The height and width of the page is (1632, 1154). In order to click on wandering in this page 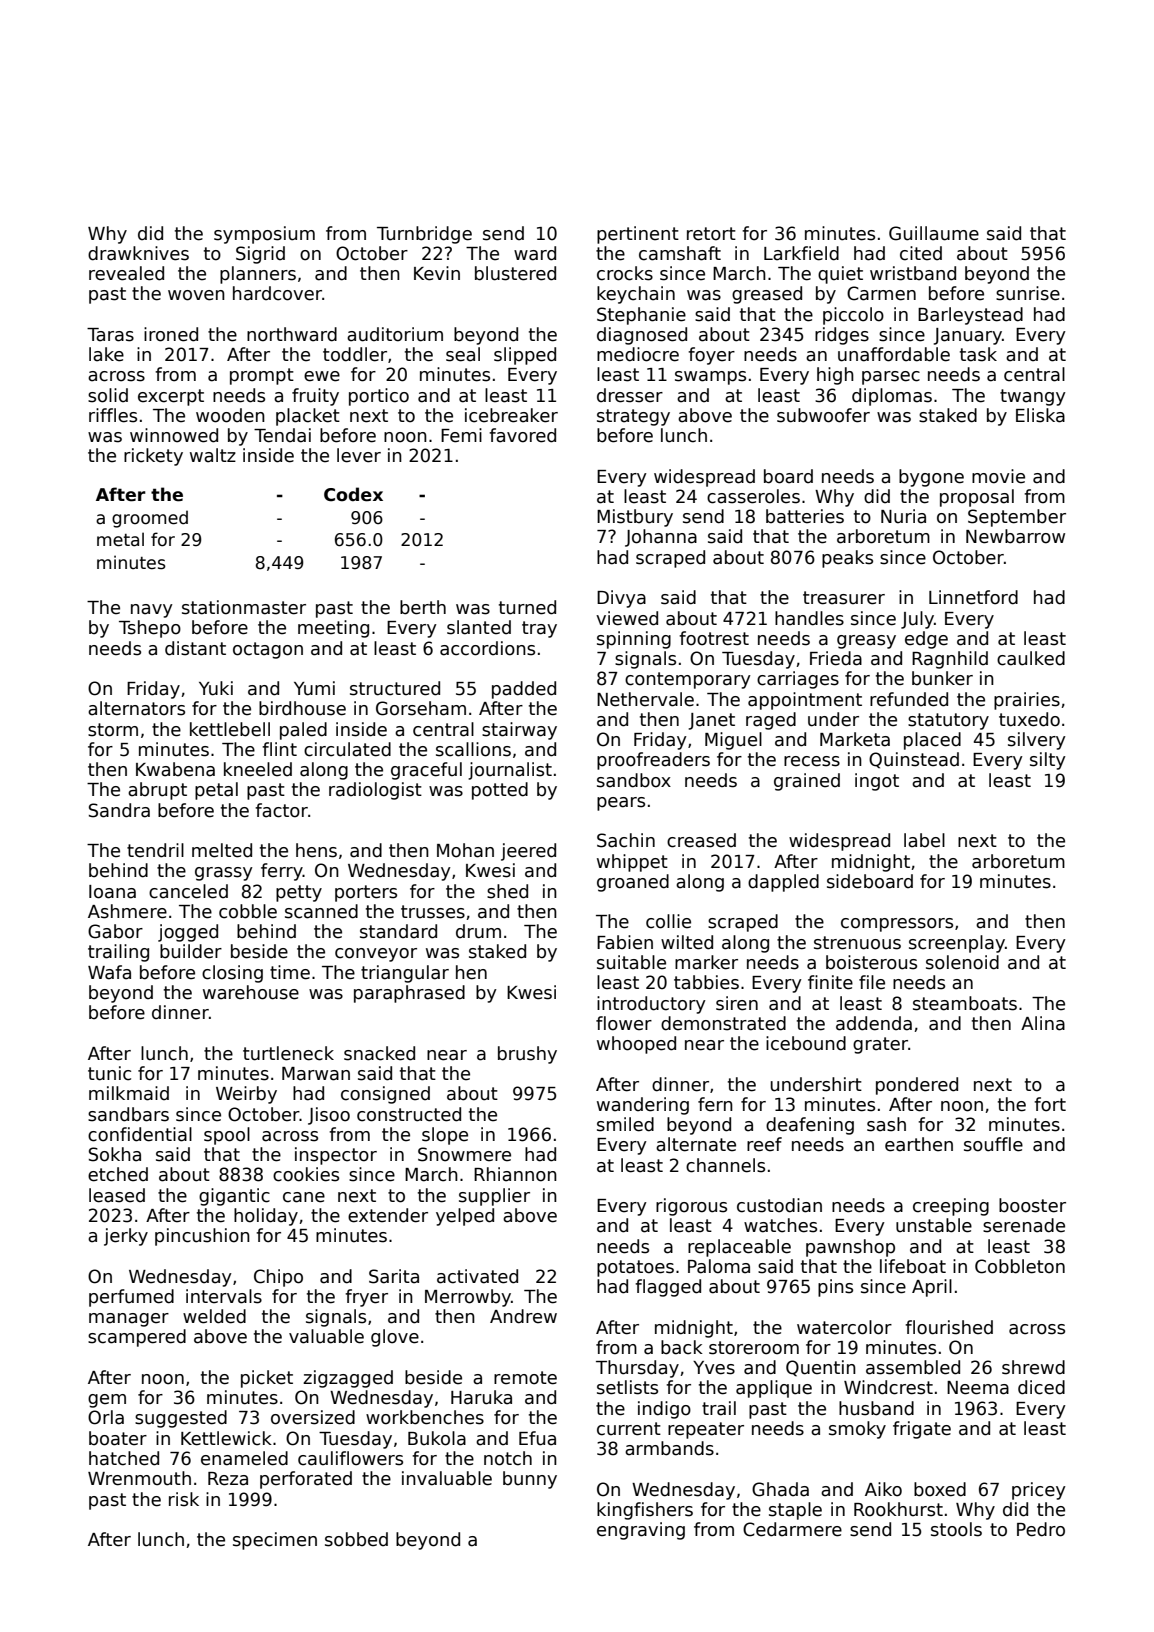, I will do `click(643, 1106)`.
